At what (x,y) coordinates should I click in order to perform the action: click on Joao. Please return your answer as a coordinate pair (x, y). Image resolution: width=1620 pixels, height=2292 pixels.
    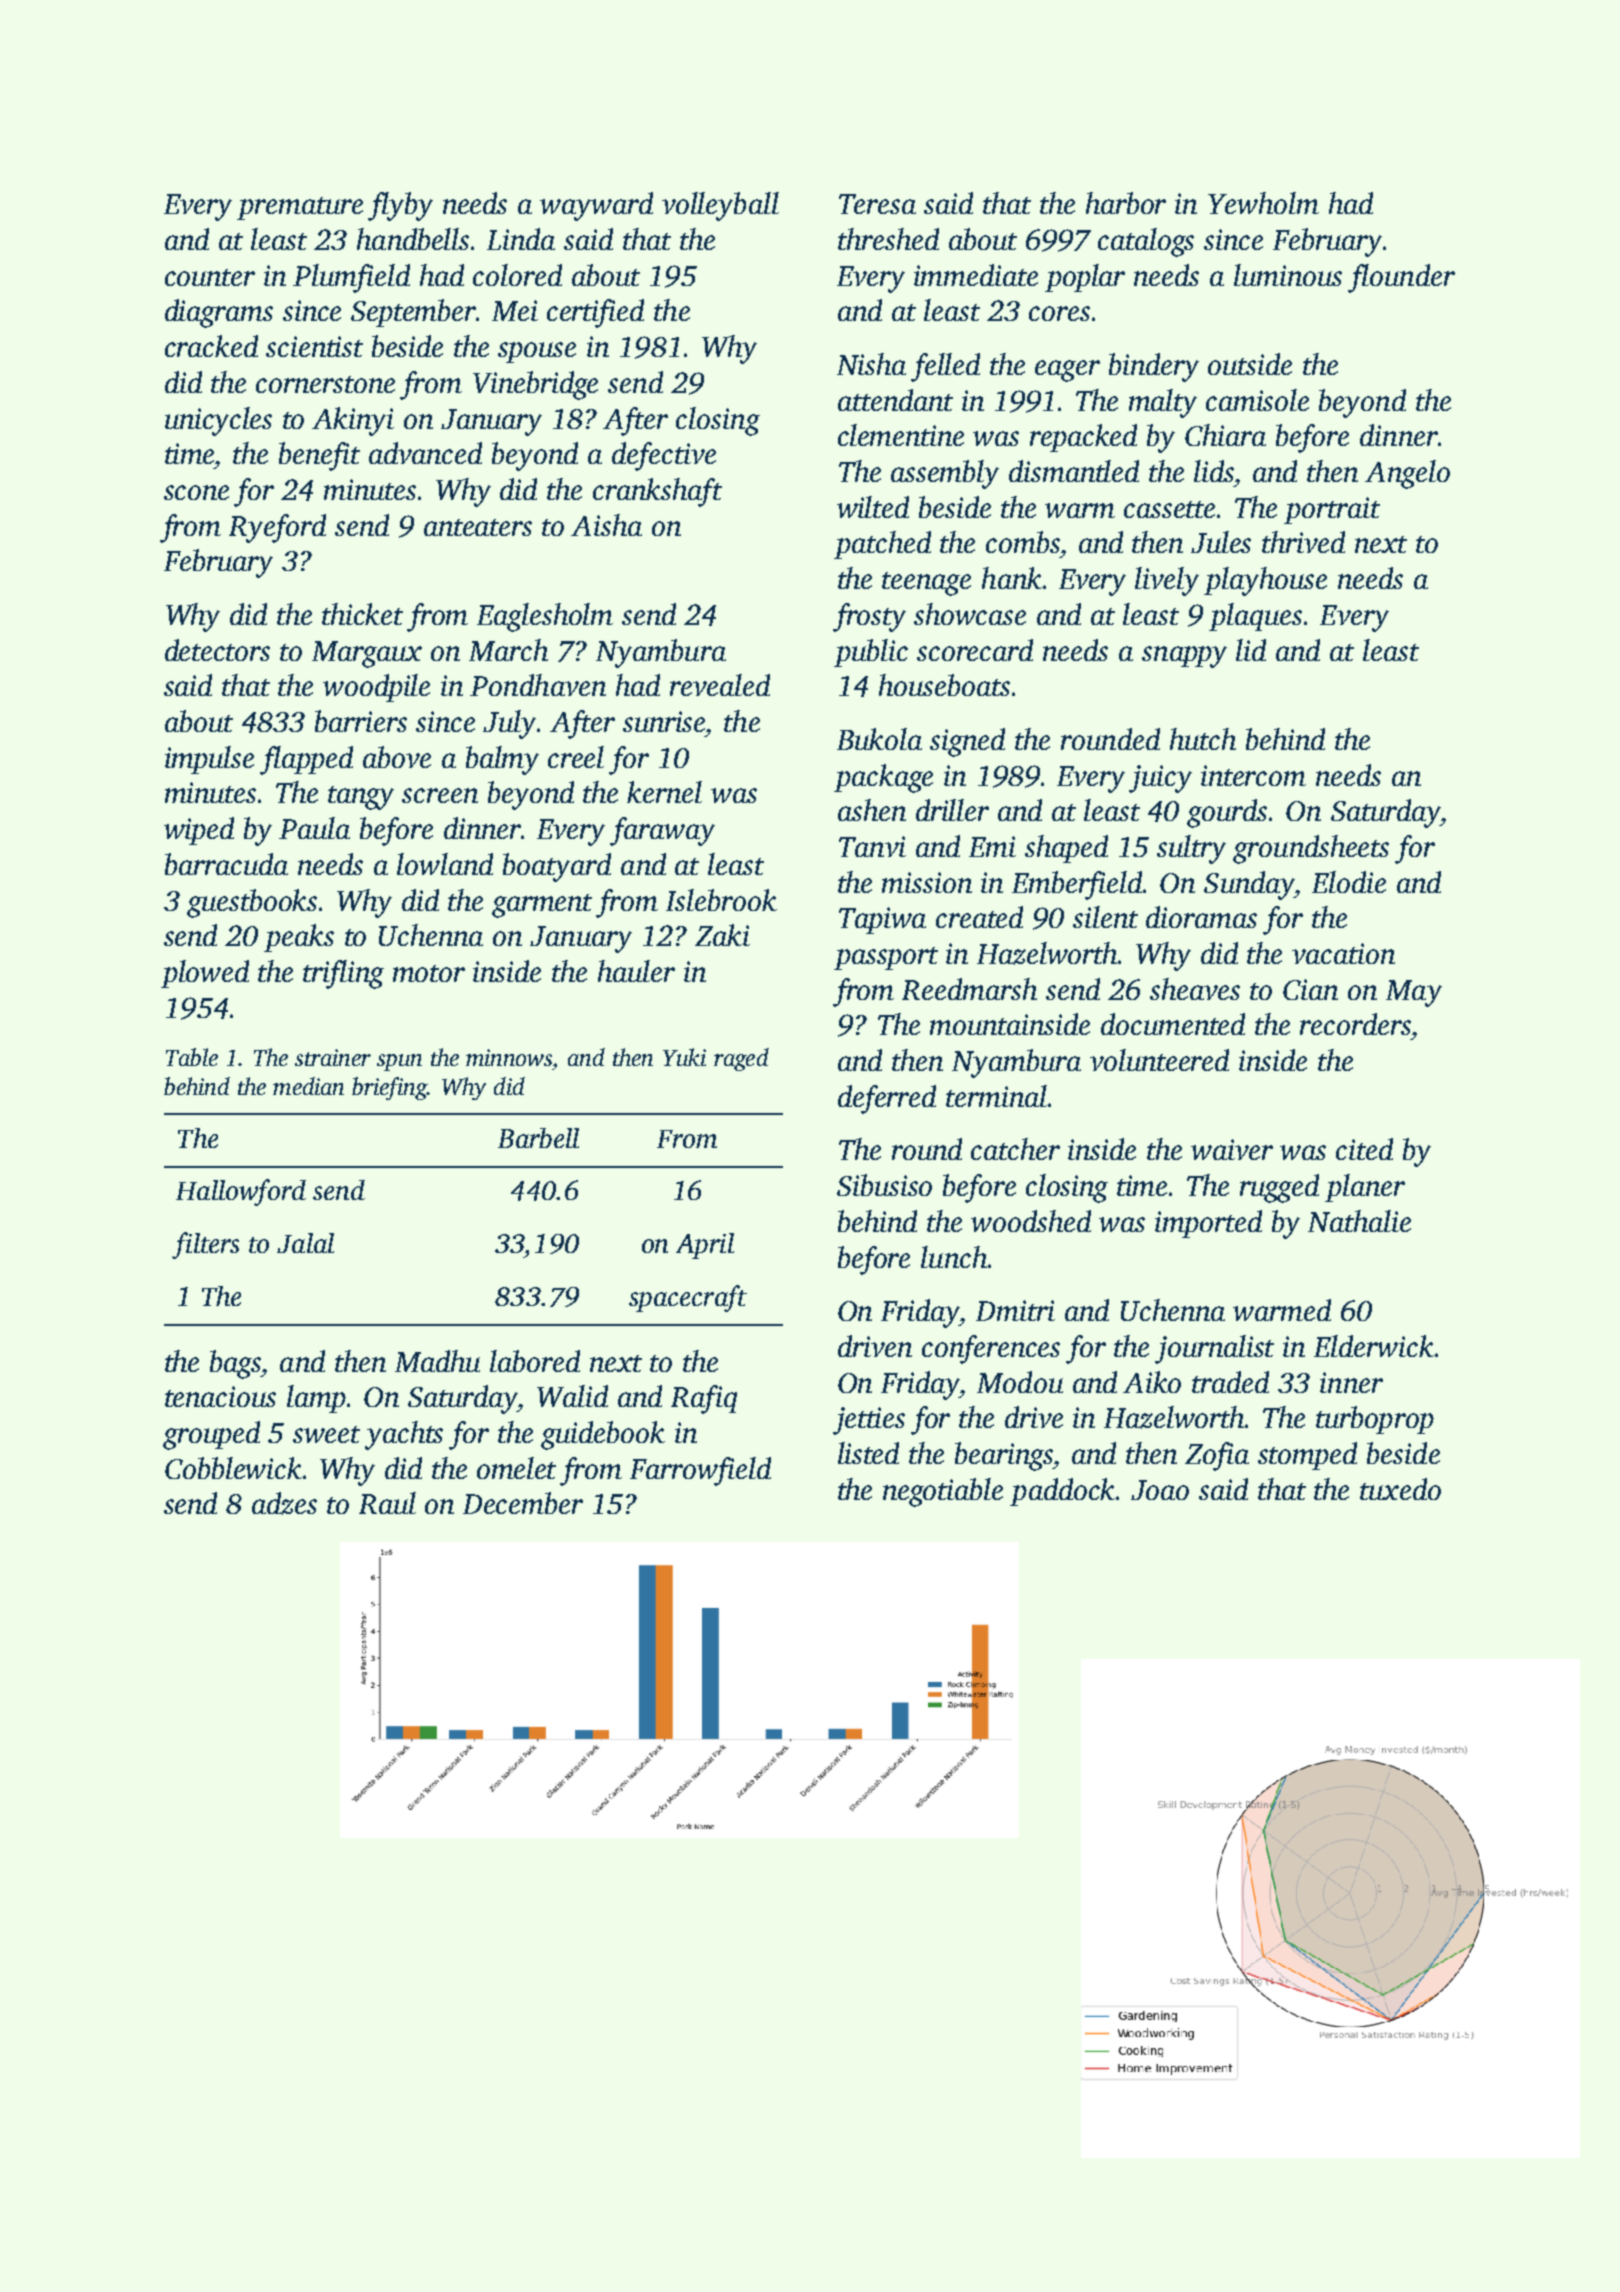
    Looking at the image, I should click on (1160, 1490).
